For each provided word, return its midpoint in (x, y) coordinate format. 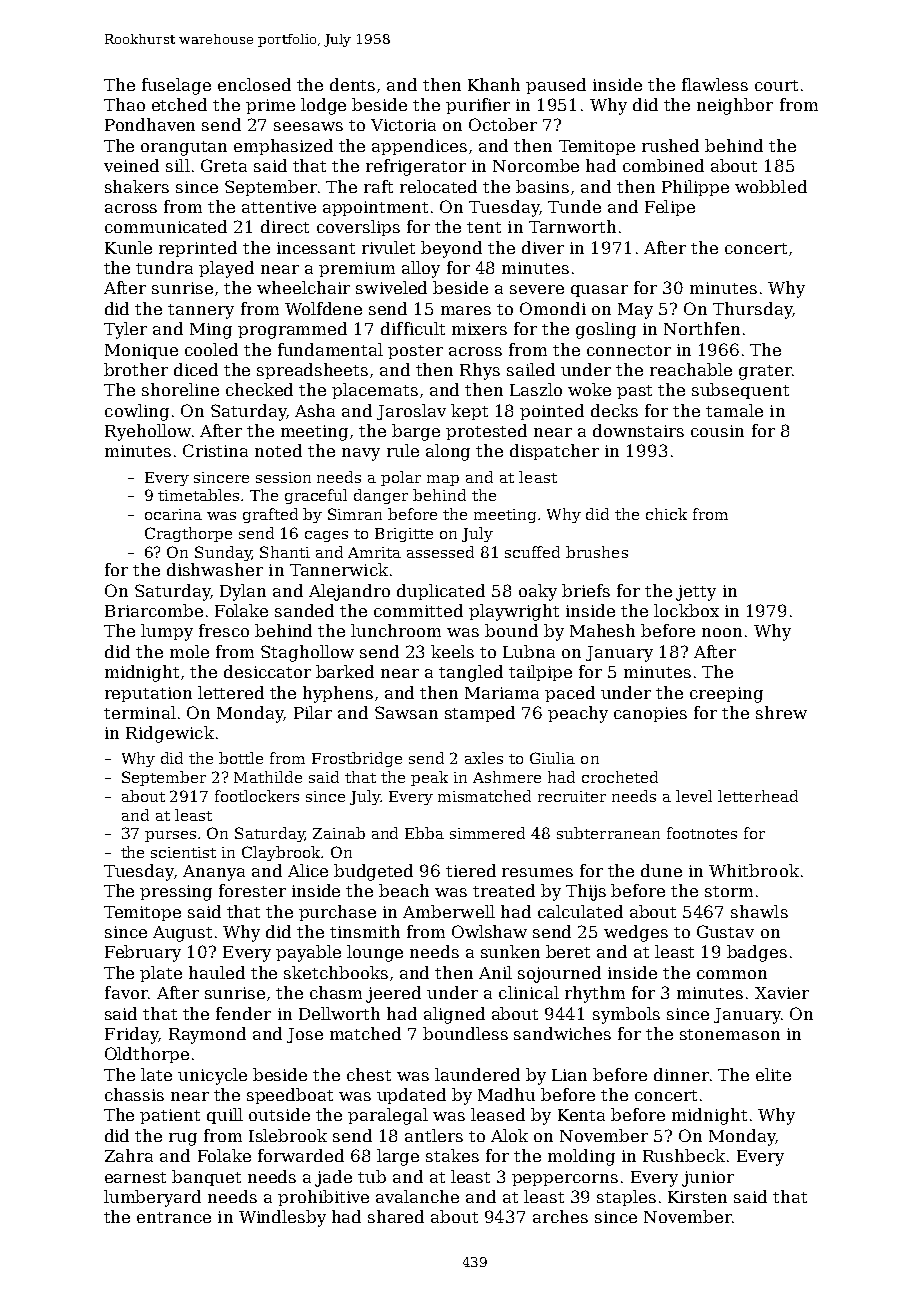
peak (429, 778)
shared (396, 1216)
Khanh (494, 84)
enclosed (254, 84)
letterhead (758, 796)
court (776, 85)
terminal (140, 712)
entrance (174, 1217)
